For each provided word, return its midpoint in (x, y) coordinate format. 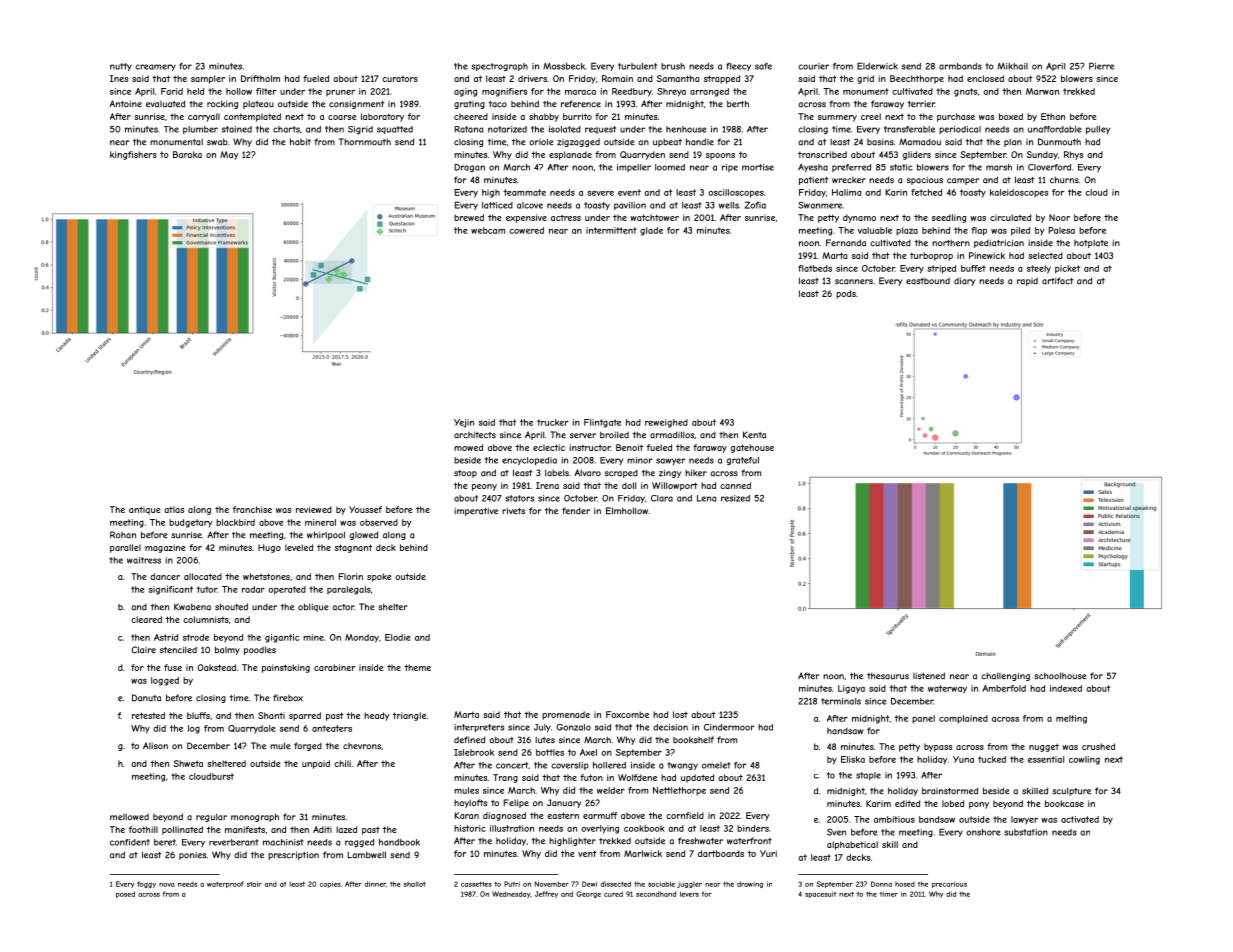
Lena (706, 498)
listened (929, 676)
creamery (155, 67)
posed (125, 894)
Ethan (1053, 116)
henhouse (686, 129)
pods (846, 294)
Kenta (754, 435)
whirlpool (326, 535)
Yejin (464, 423)
